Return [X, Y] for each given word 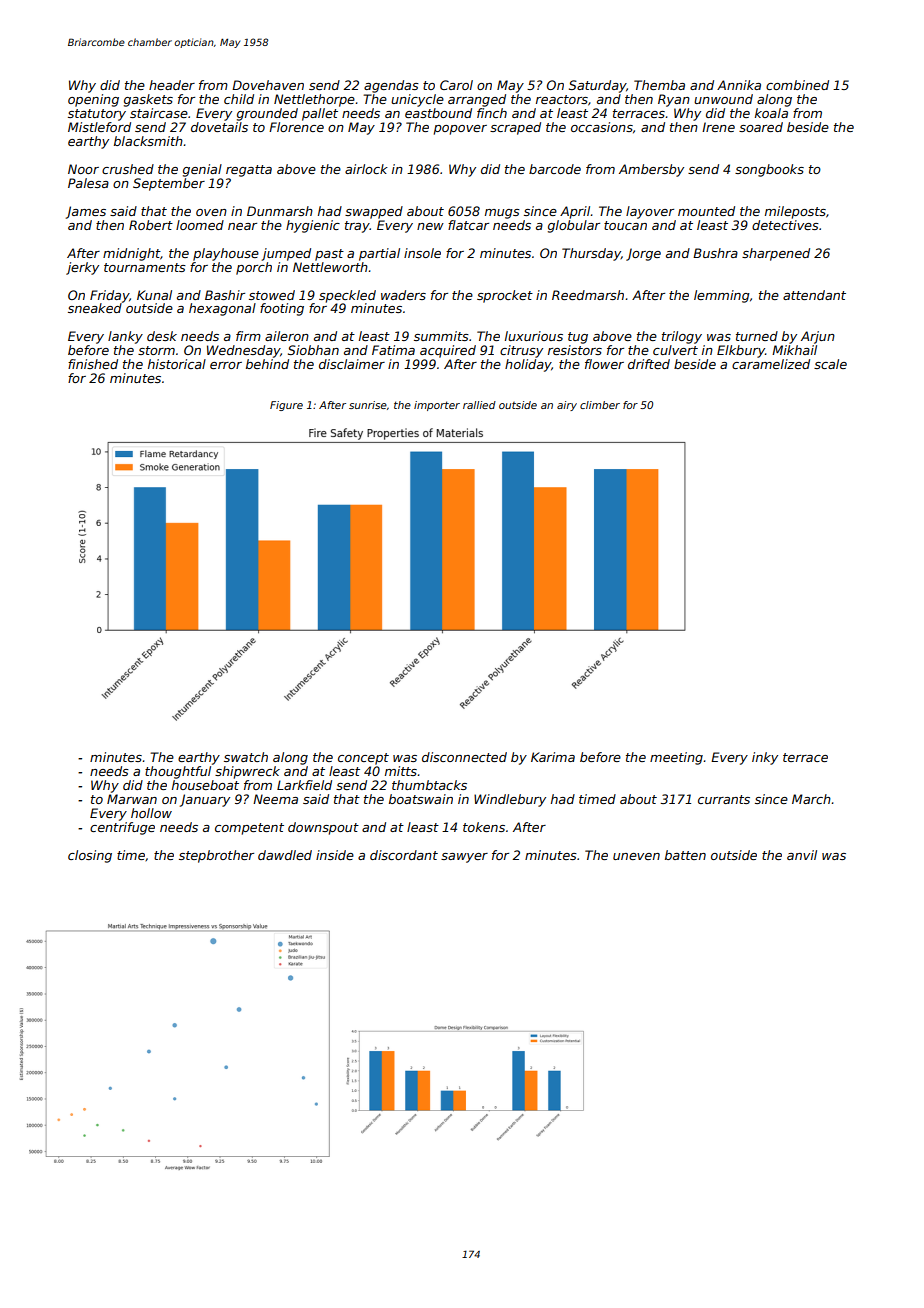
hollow [151, 813]
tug [578, 338]
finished [93, 364]
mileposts [795, 212]
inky [765, 758]
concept [363, 759]
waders [403, 295]
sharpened [776, 254]
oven [211, 212]
